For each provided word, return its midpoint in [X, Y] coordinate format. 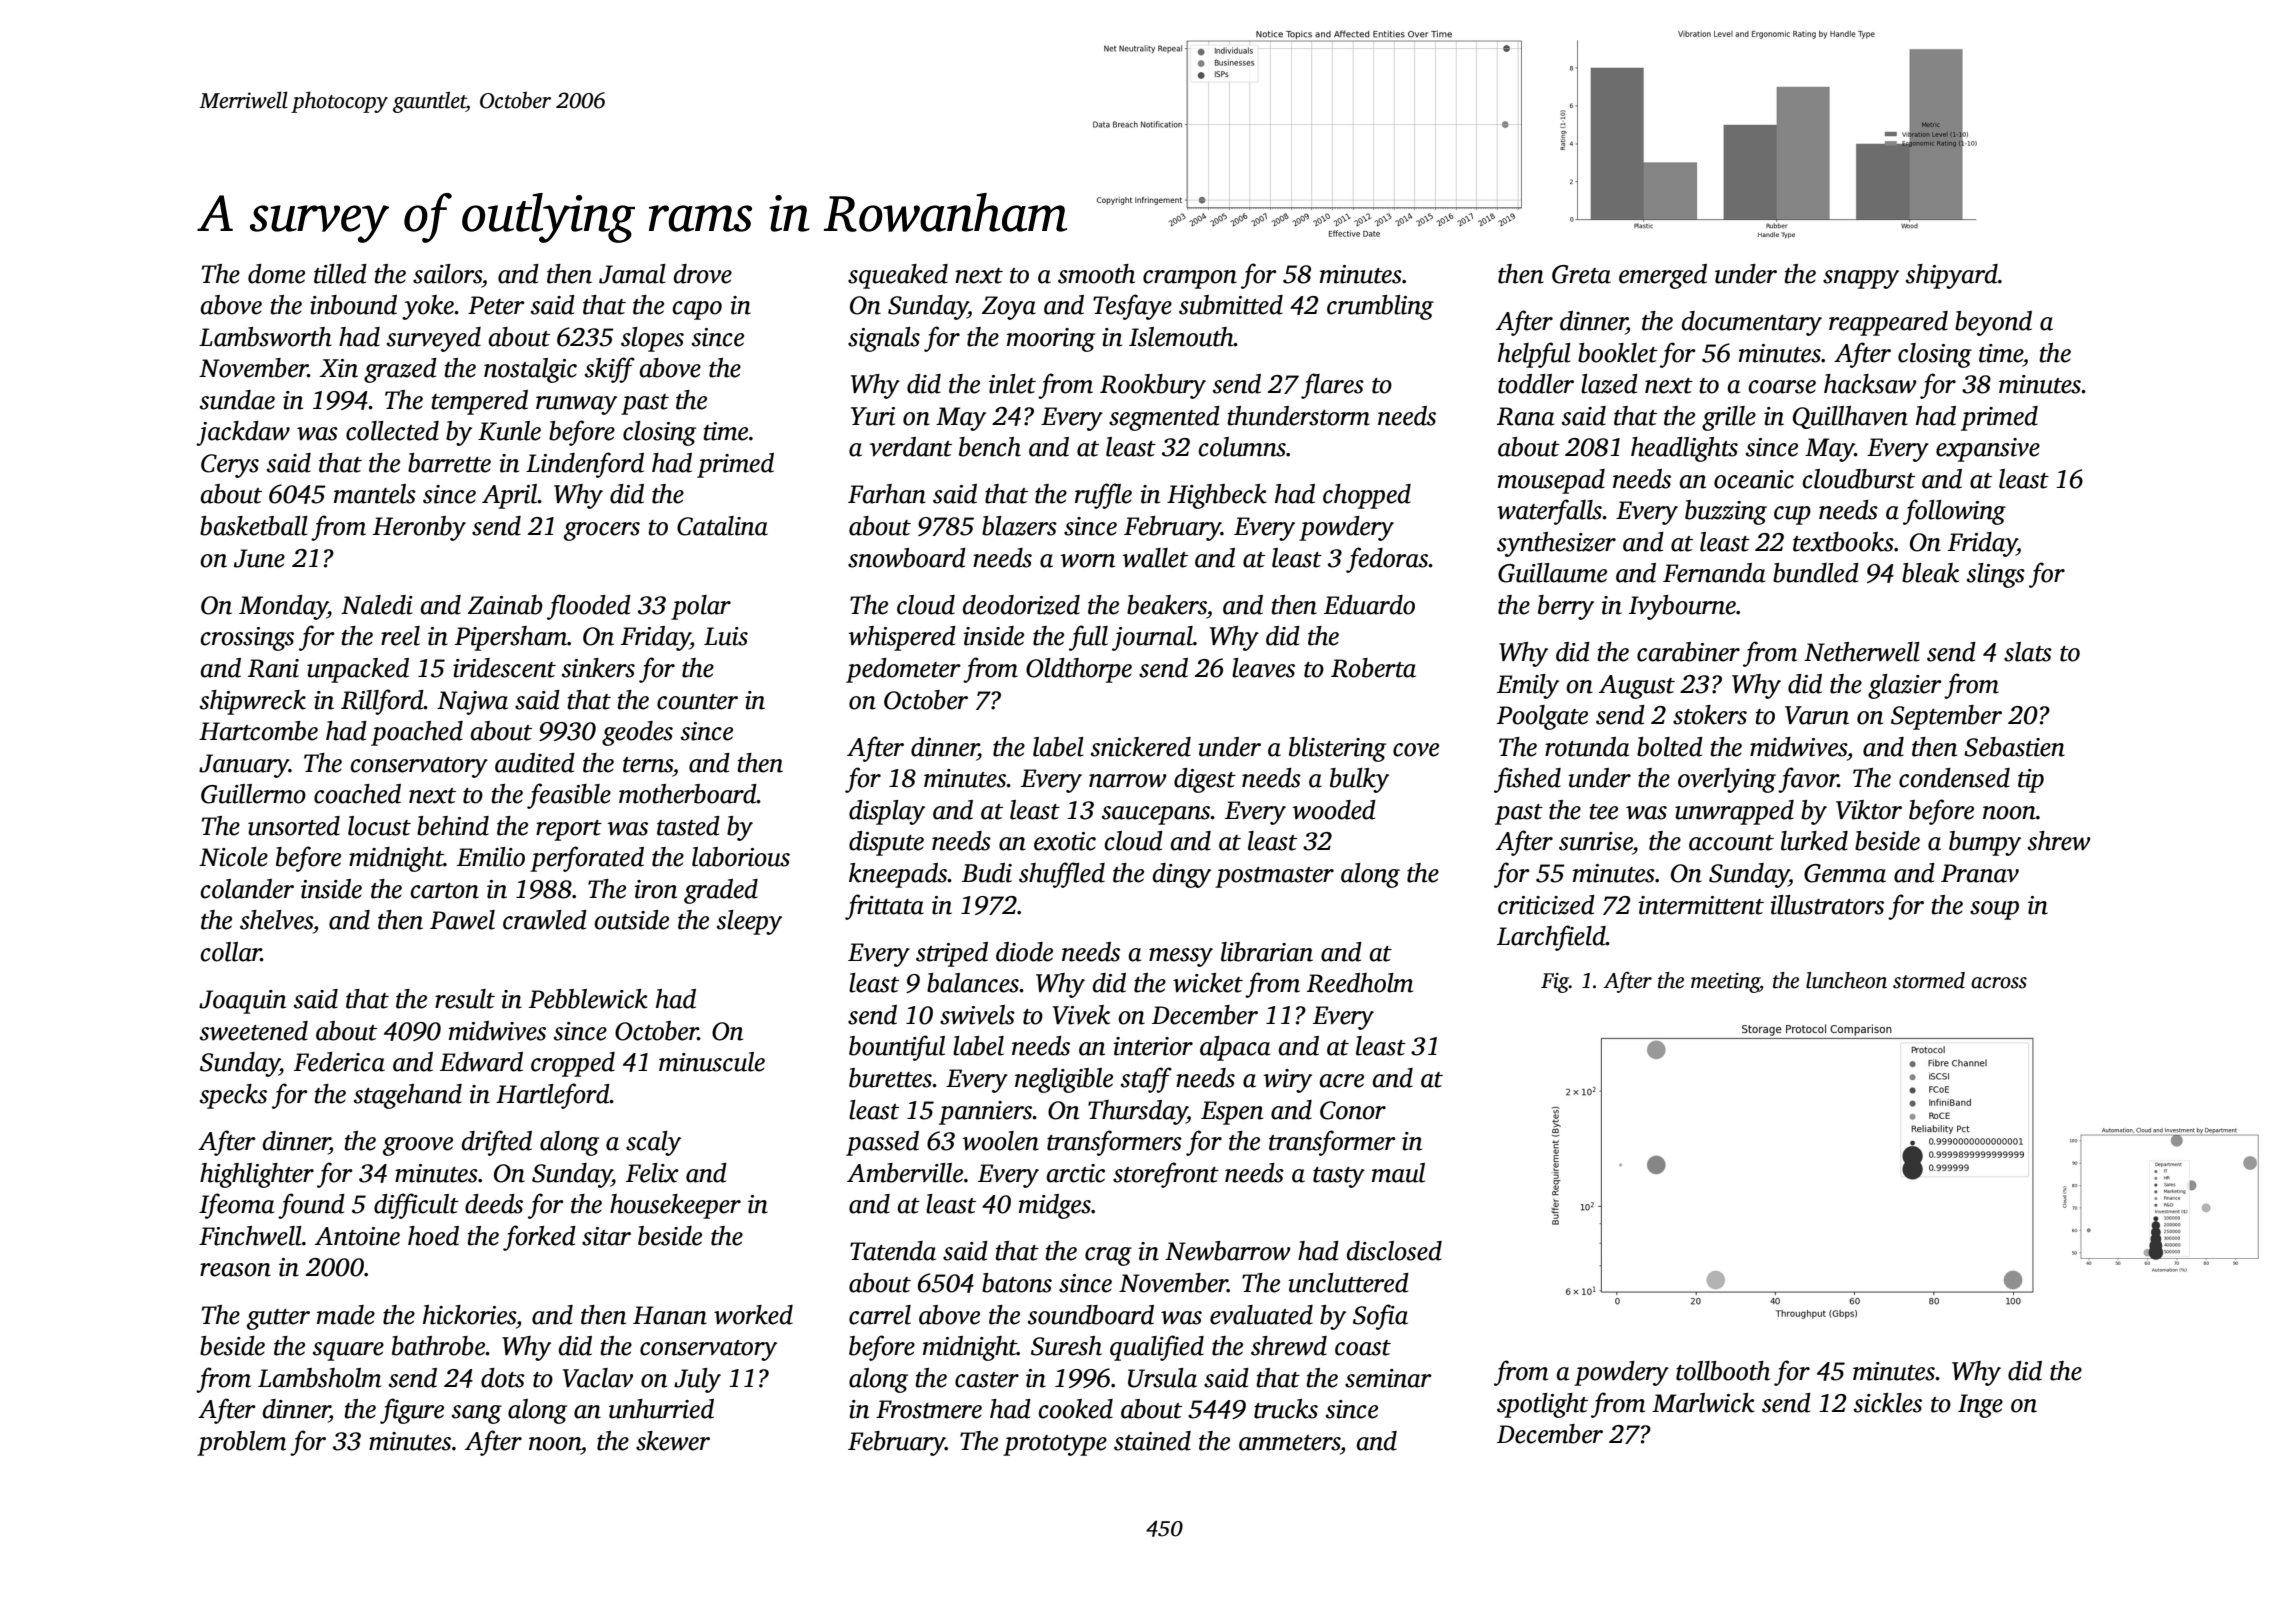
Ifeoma [237, 1206]
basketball [254, 526]
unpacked [358, 670]
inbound [353, 305]
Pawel [462, 920]
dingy [1182, 875]
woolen [1000, 1141]
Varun [1817, 715]
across [1999, 983]
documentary [1752, 323]
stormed [1929, 980]
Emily [1528, 686]
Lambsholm [319, 1378]
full [1088, 638]
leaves [1263, 668]
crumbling [1380, 307]
